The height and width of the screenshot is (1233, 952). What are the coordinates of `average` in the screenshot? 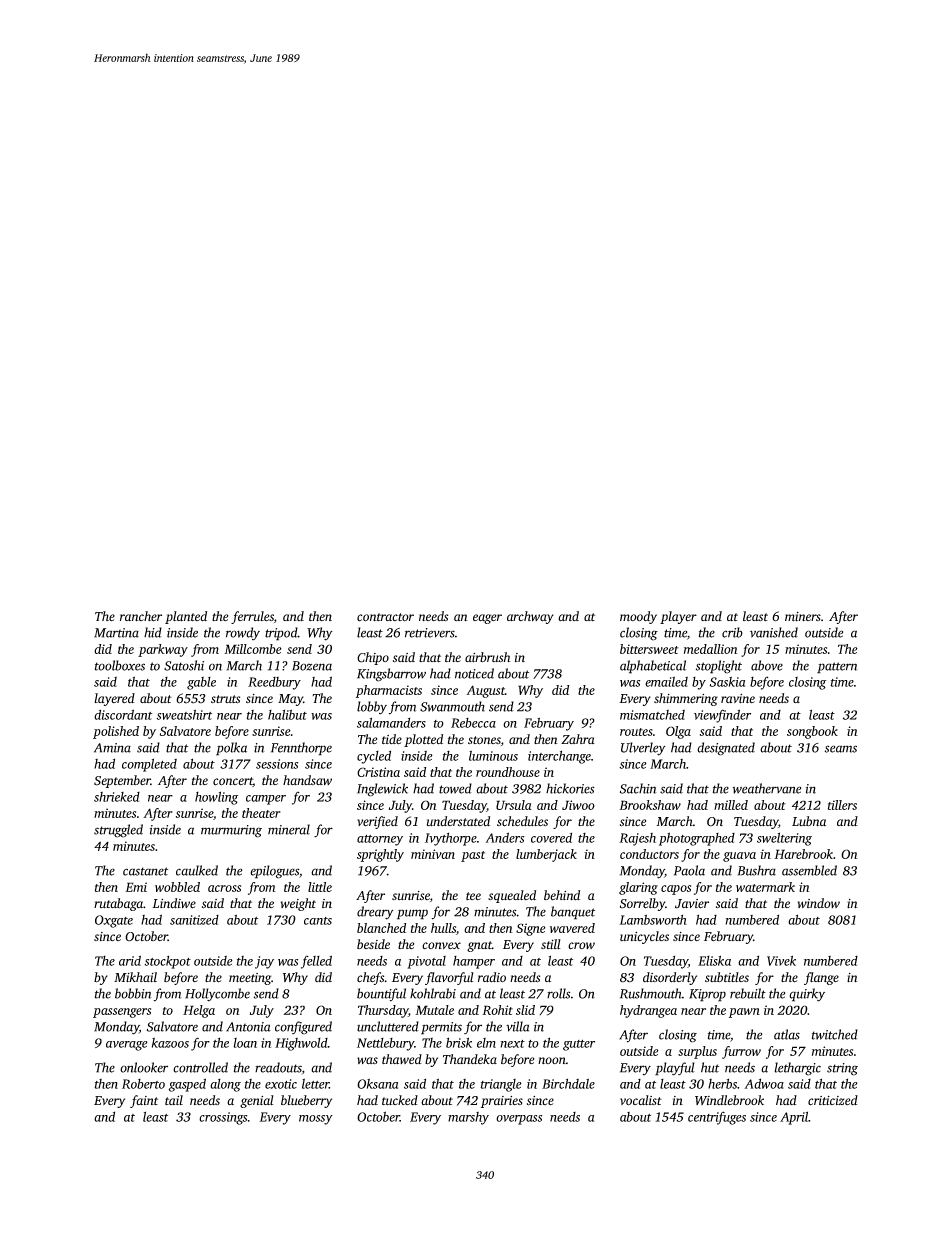 It's located at (127, 1046).
